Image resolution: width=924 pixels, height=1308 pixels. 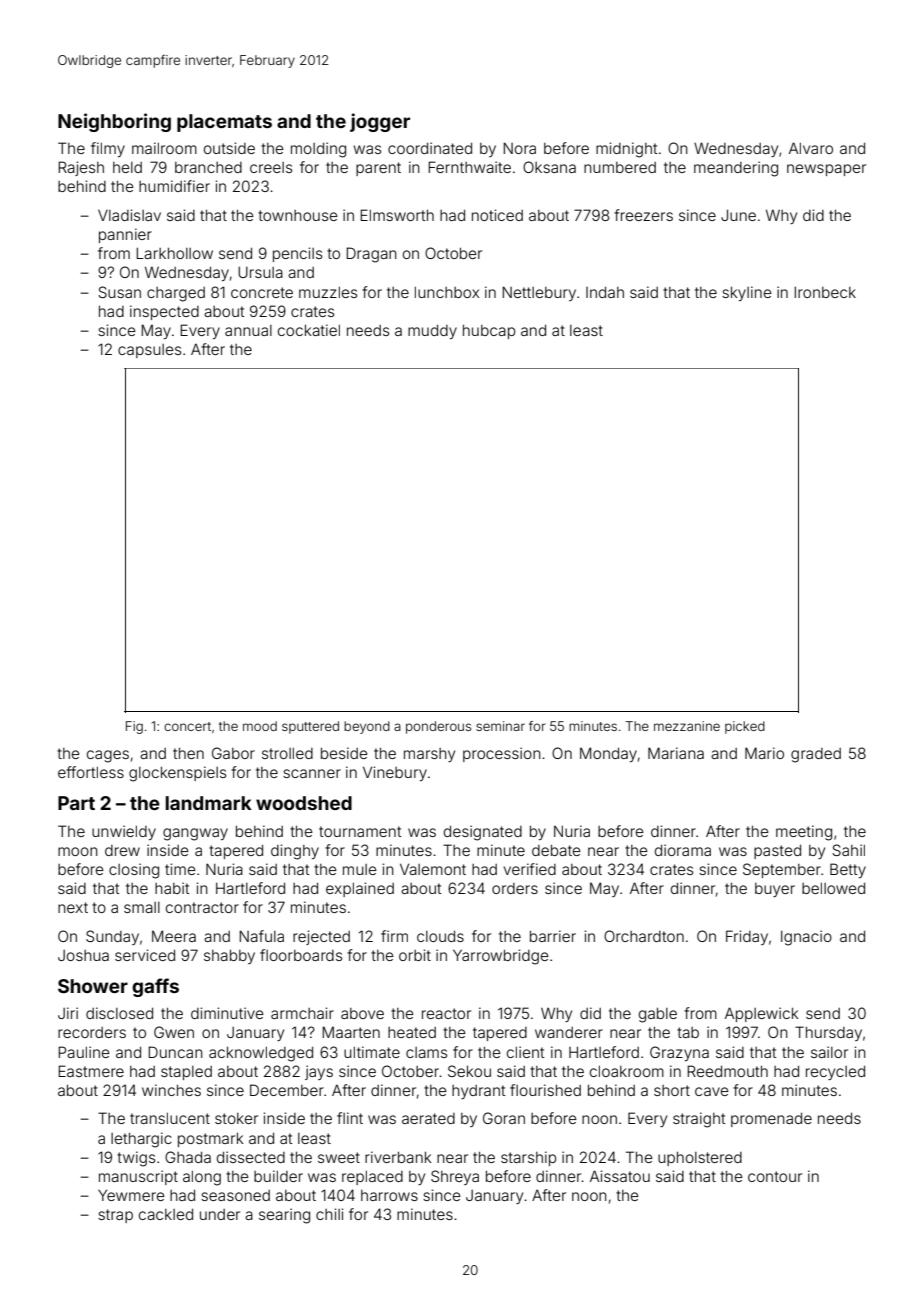 What do you see at coordinates (608, 754) in the screenshot?
I see `Monday` at bounding box center [608, 754].
